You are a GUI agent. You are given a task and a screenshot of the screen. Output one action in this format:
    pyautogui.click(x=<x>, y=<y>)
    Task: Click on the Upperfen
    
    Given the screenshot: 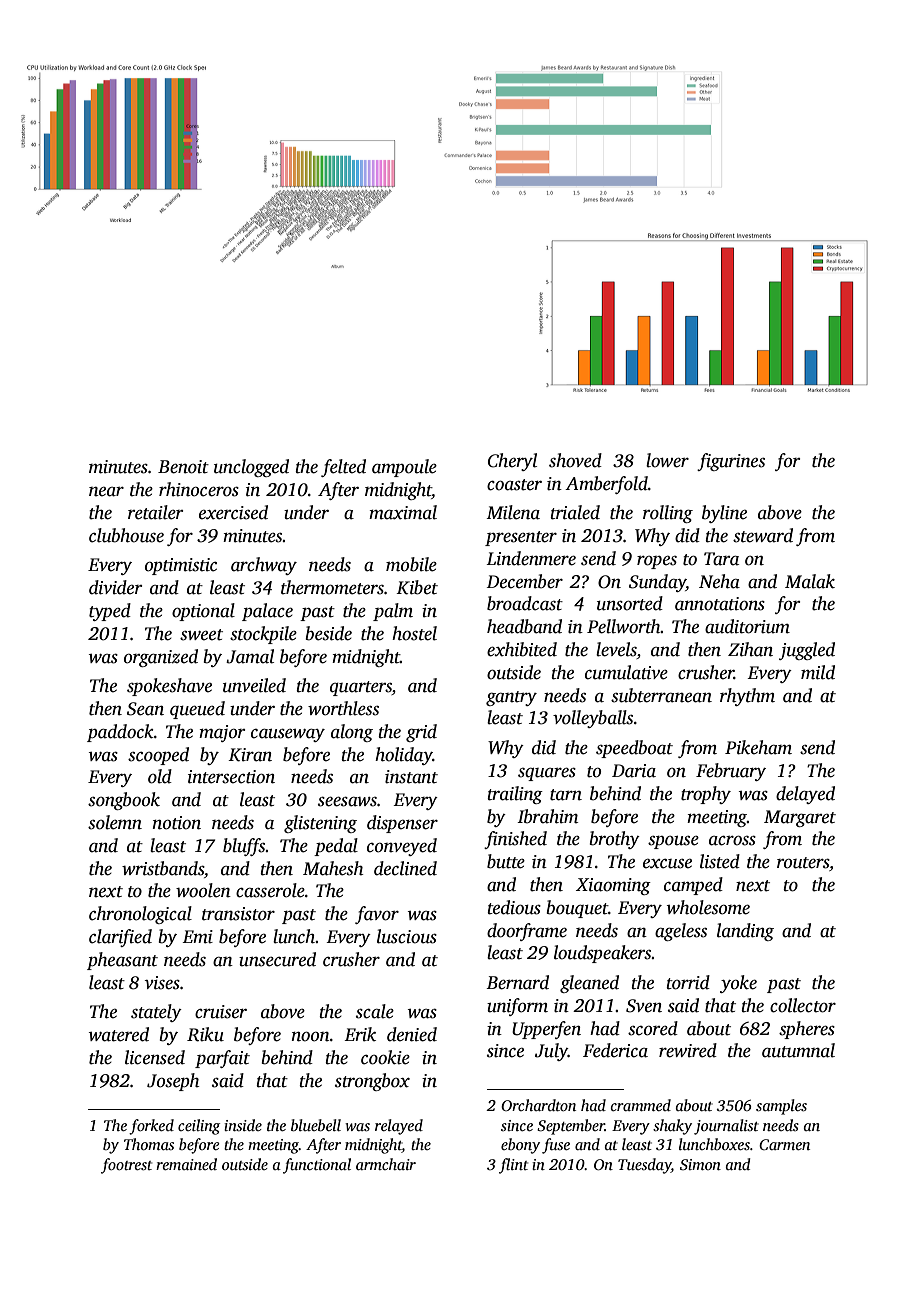 What is the action you would take?
    pyautogui.click(x=546, y=1030)
